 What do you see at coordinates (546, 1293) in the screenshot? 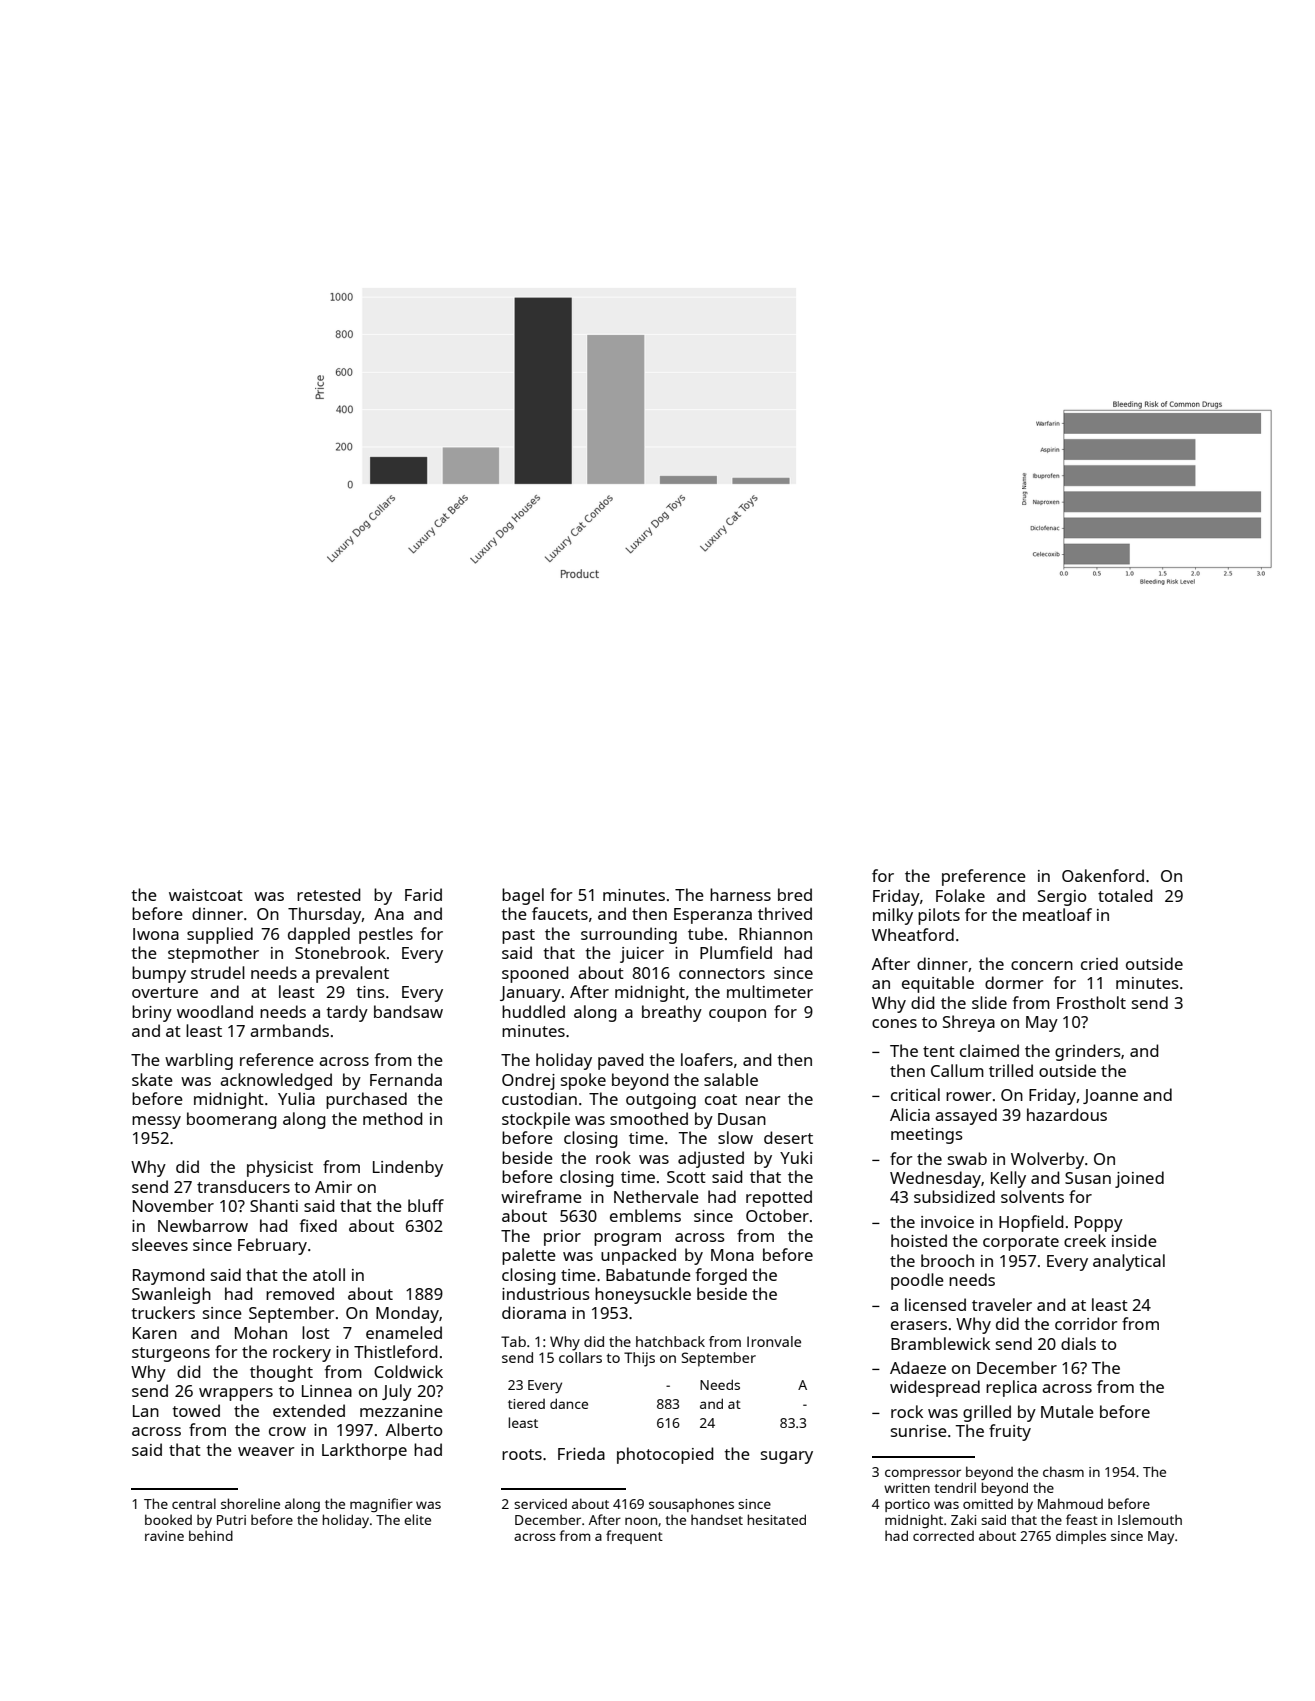
I see `industrious` at bounding box center [546, 1293].
